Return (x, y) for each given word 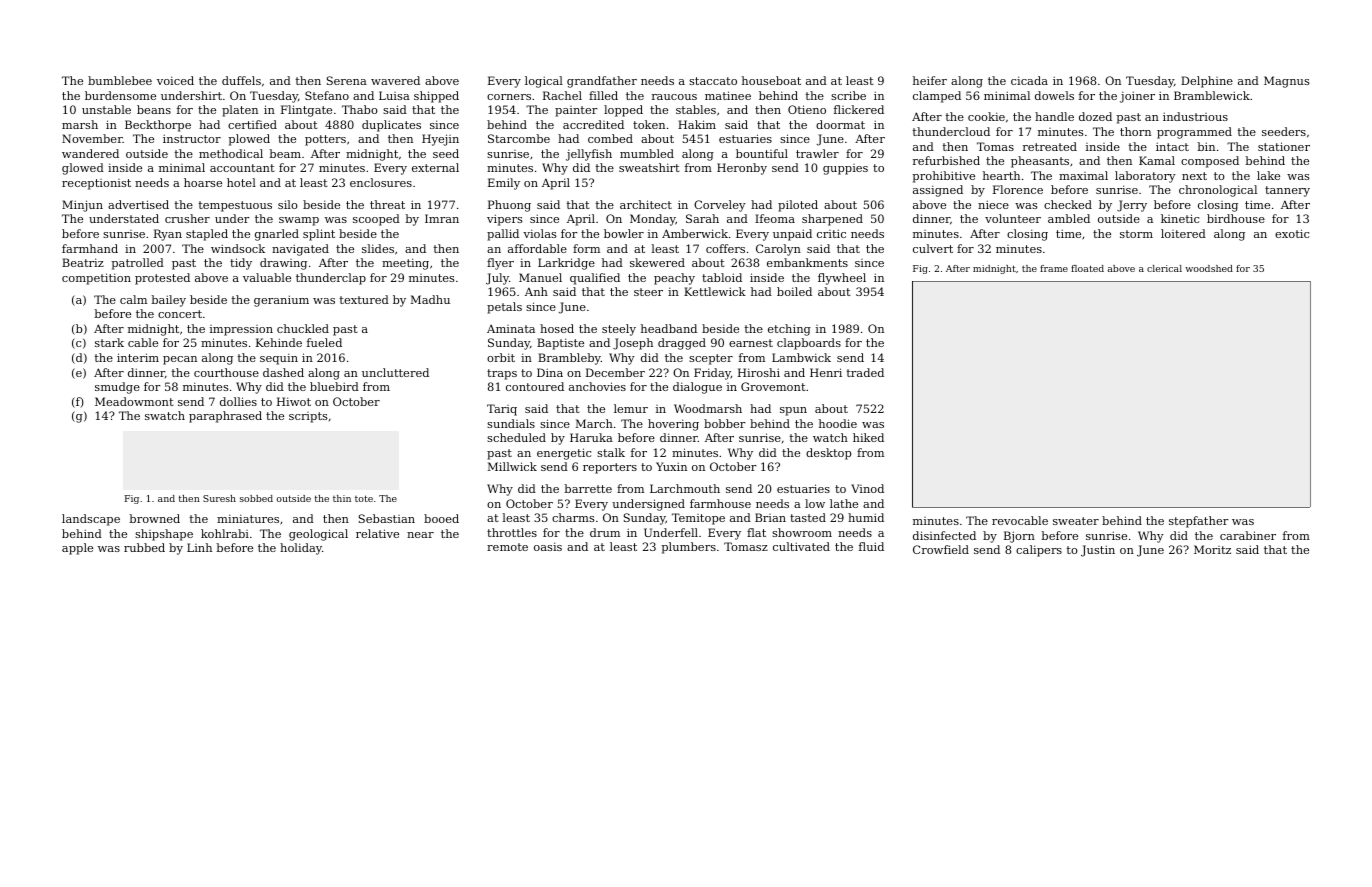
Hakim (697, 124)
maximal (1083, 175)
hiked (868, 437)
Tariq (502, 410)
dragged (682, 344)
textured (364, 299)
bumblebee (120, 80)
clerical (1164, 268)
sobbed (256, 498)
